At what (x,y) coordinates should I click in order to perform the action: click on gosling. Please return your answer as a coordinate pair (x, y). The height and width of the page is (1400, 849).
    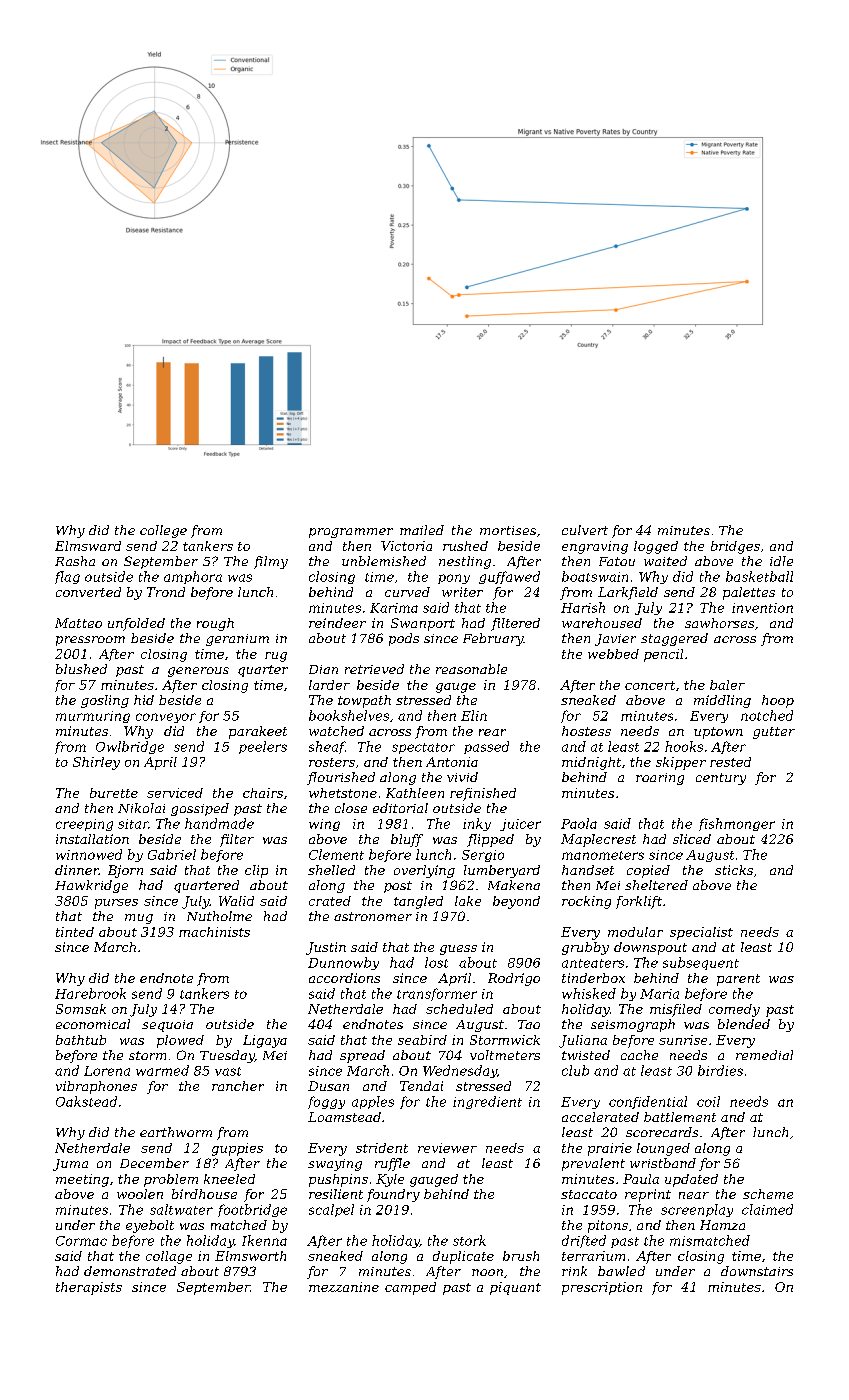
    Looking at the image, I should click on (105, 701).
